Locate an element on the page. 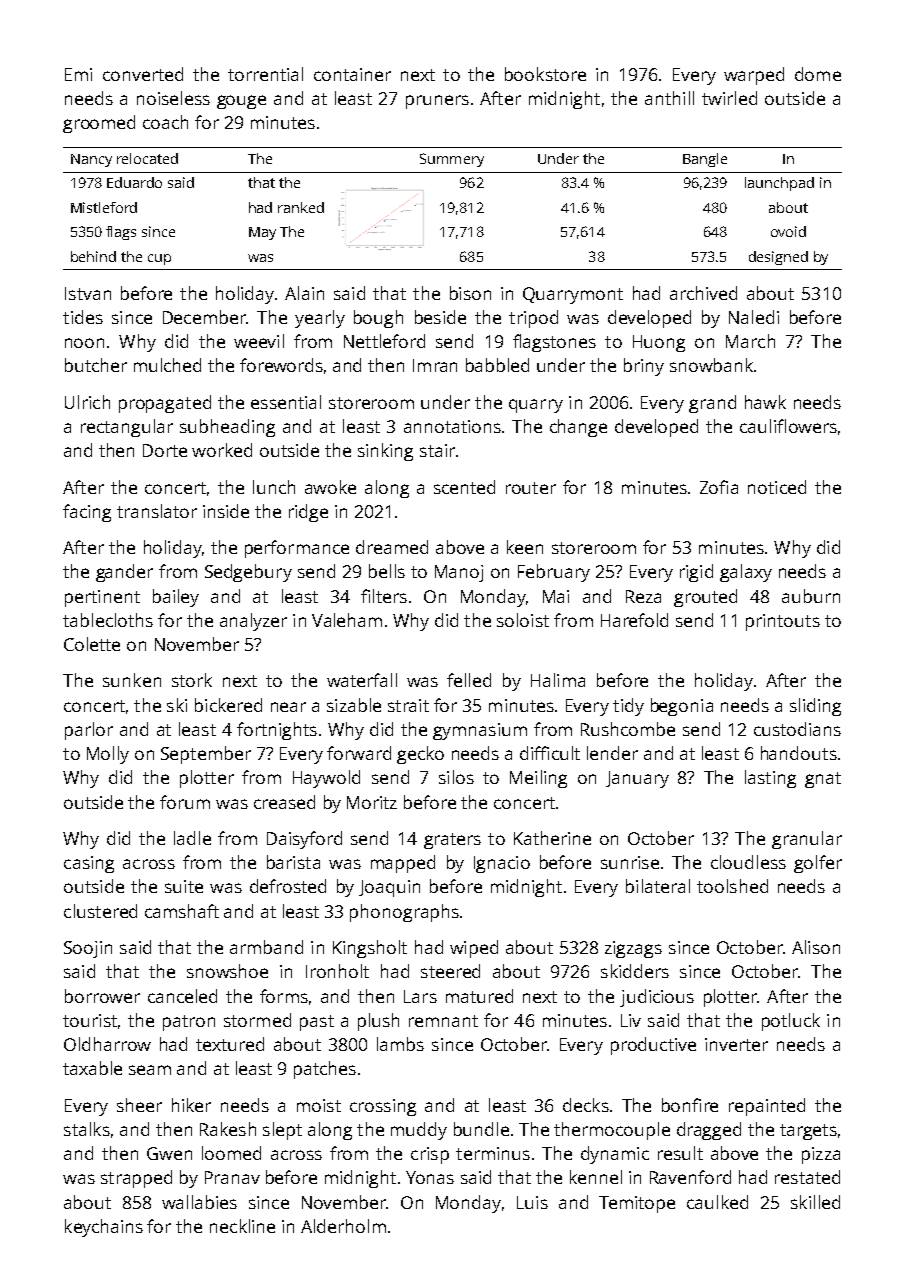 The height and width of the page is (1286, 905). ranked is located at coordinates (301, 207).
